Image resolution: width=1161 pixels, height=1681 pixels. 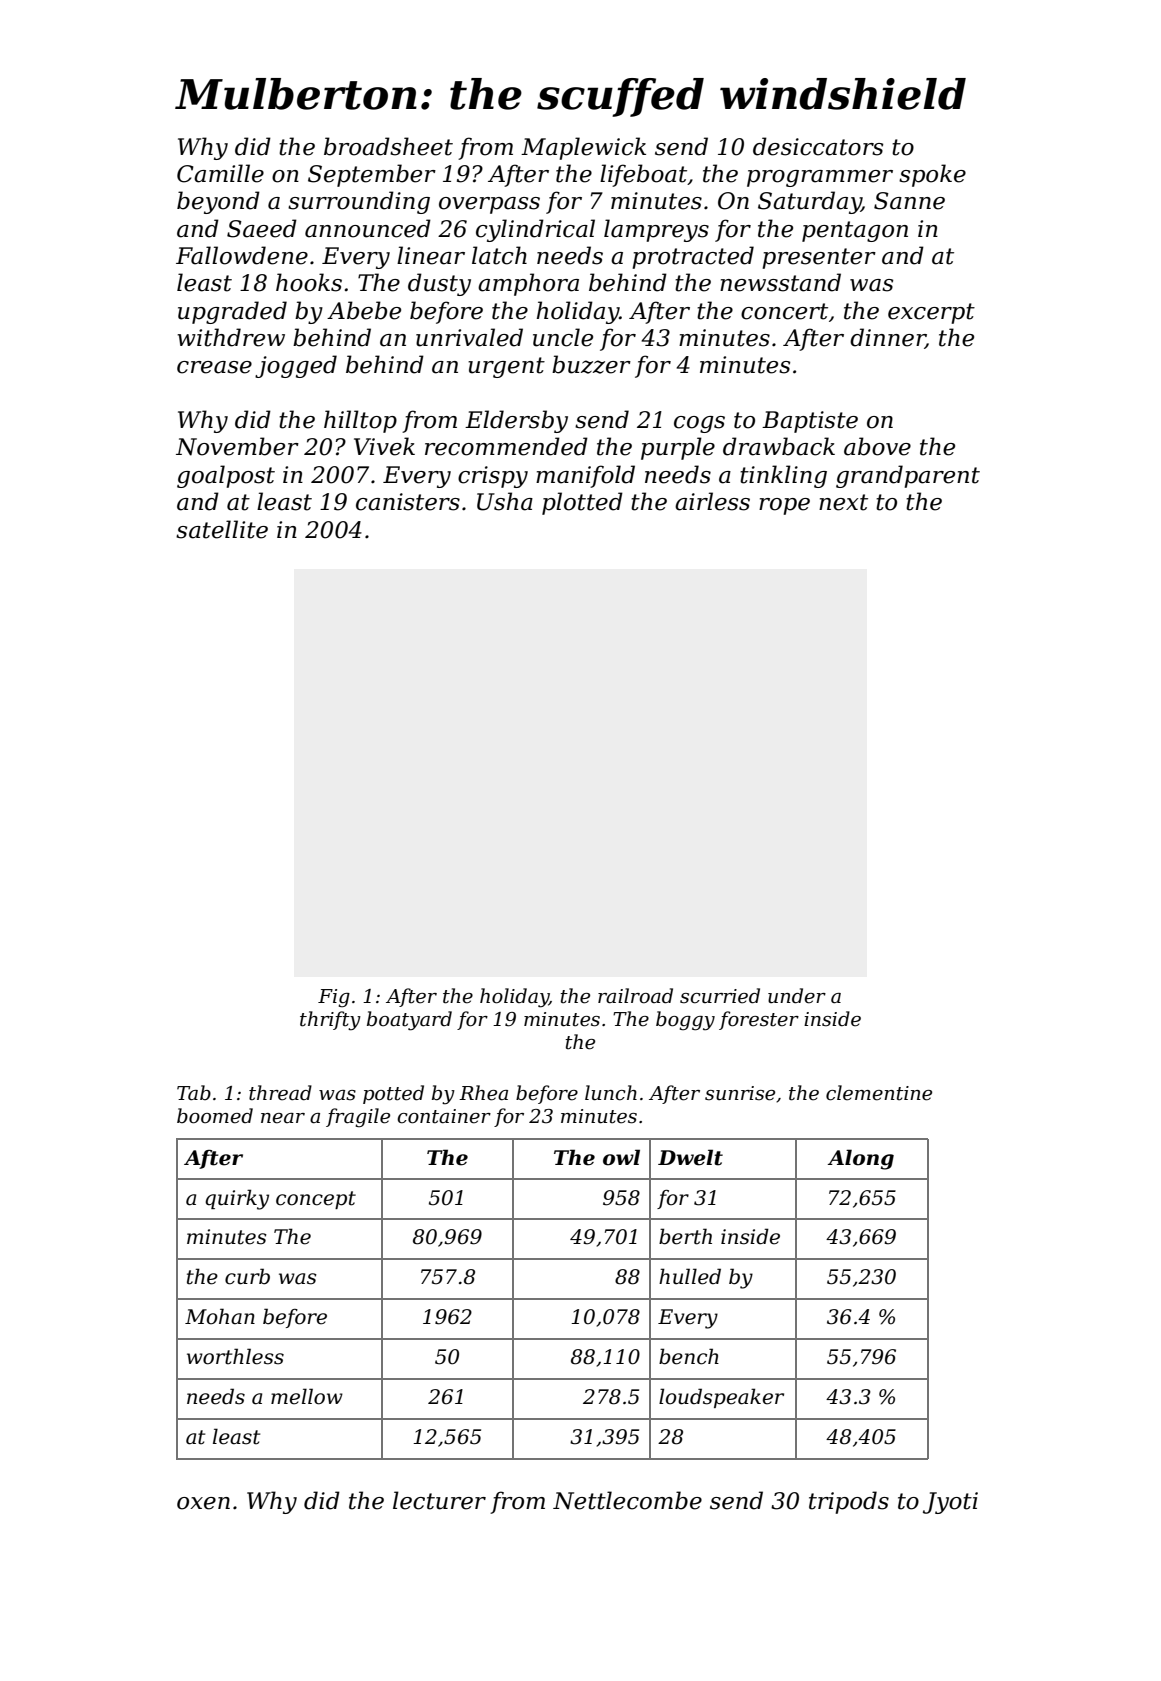 I want to click on Nettlecombe, so click(x=627, y=1500).
